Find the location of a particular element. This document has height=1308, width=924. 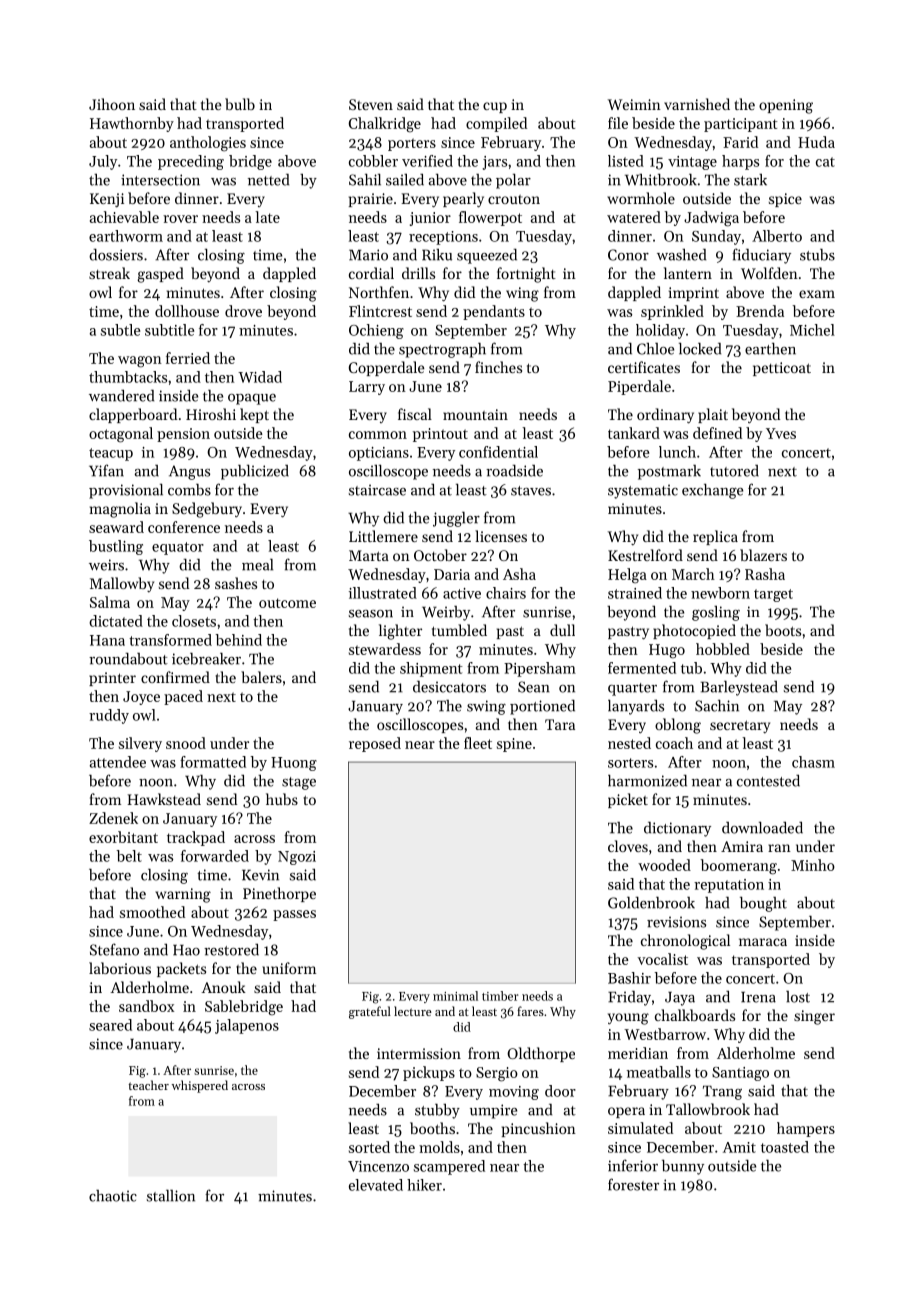

stallion is located at coordinates (171, 1195).
